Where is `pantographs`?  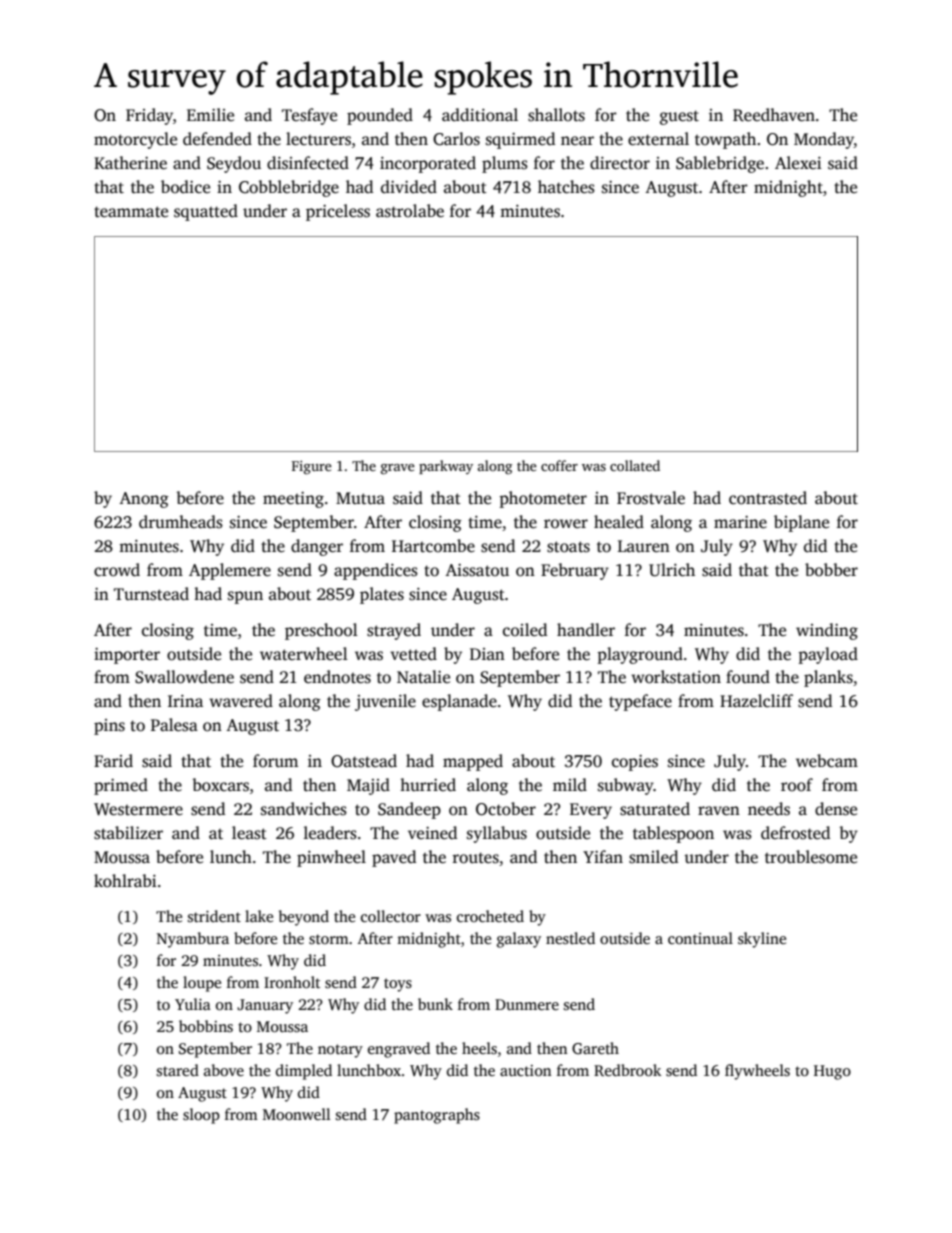 pantographs is located at coordinates (437, 1116).
